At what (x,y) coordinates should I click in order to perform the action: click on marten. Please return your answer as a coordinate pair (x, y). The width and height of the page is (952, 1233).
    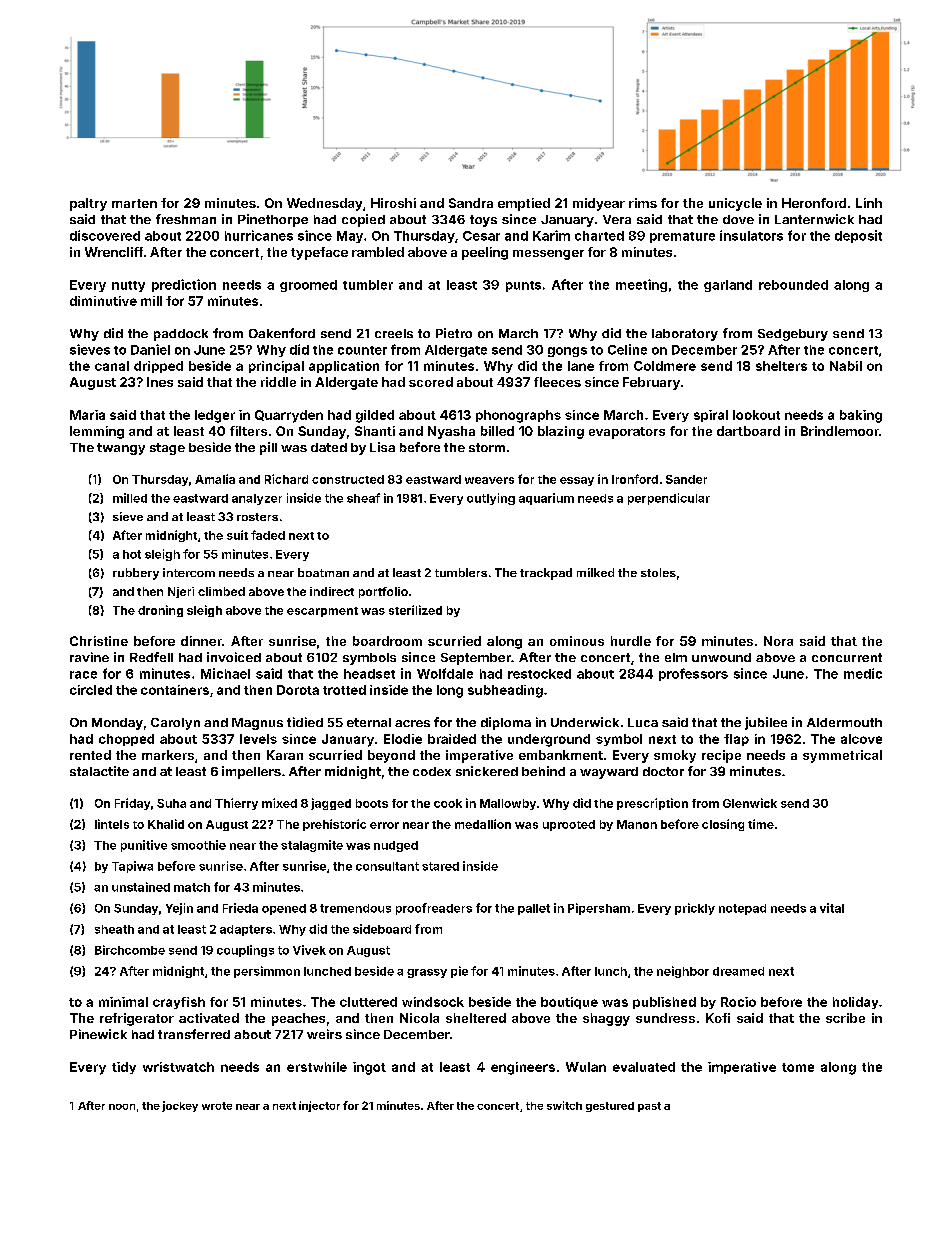
    Looking at the image, I should click on (134, 203).
